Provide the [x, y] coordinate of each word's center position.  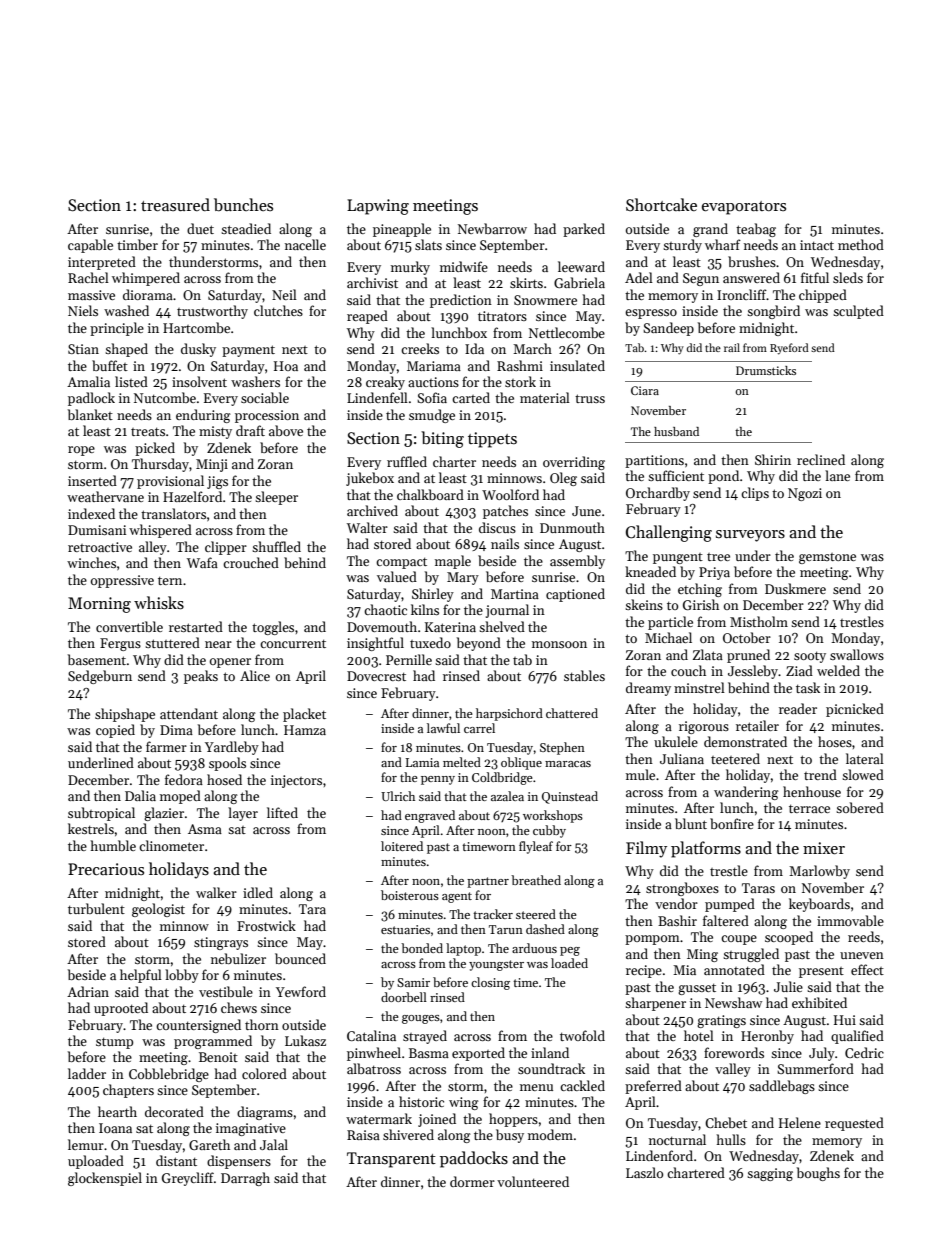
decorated [174, 1111]
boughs [818, 1174]
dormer [472, 1181]
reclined [821, 459]
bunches [243, 204]
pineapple [402, 230]
